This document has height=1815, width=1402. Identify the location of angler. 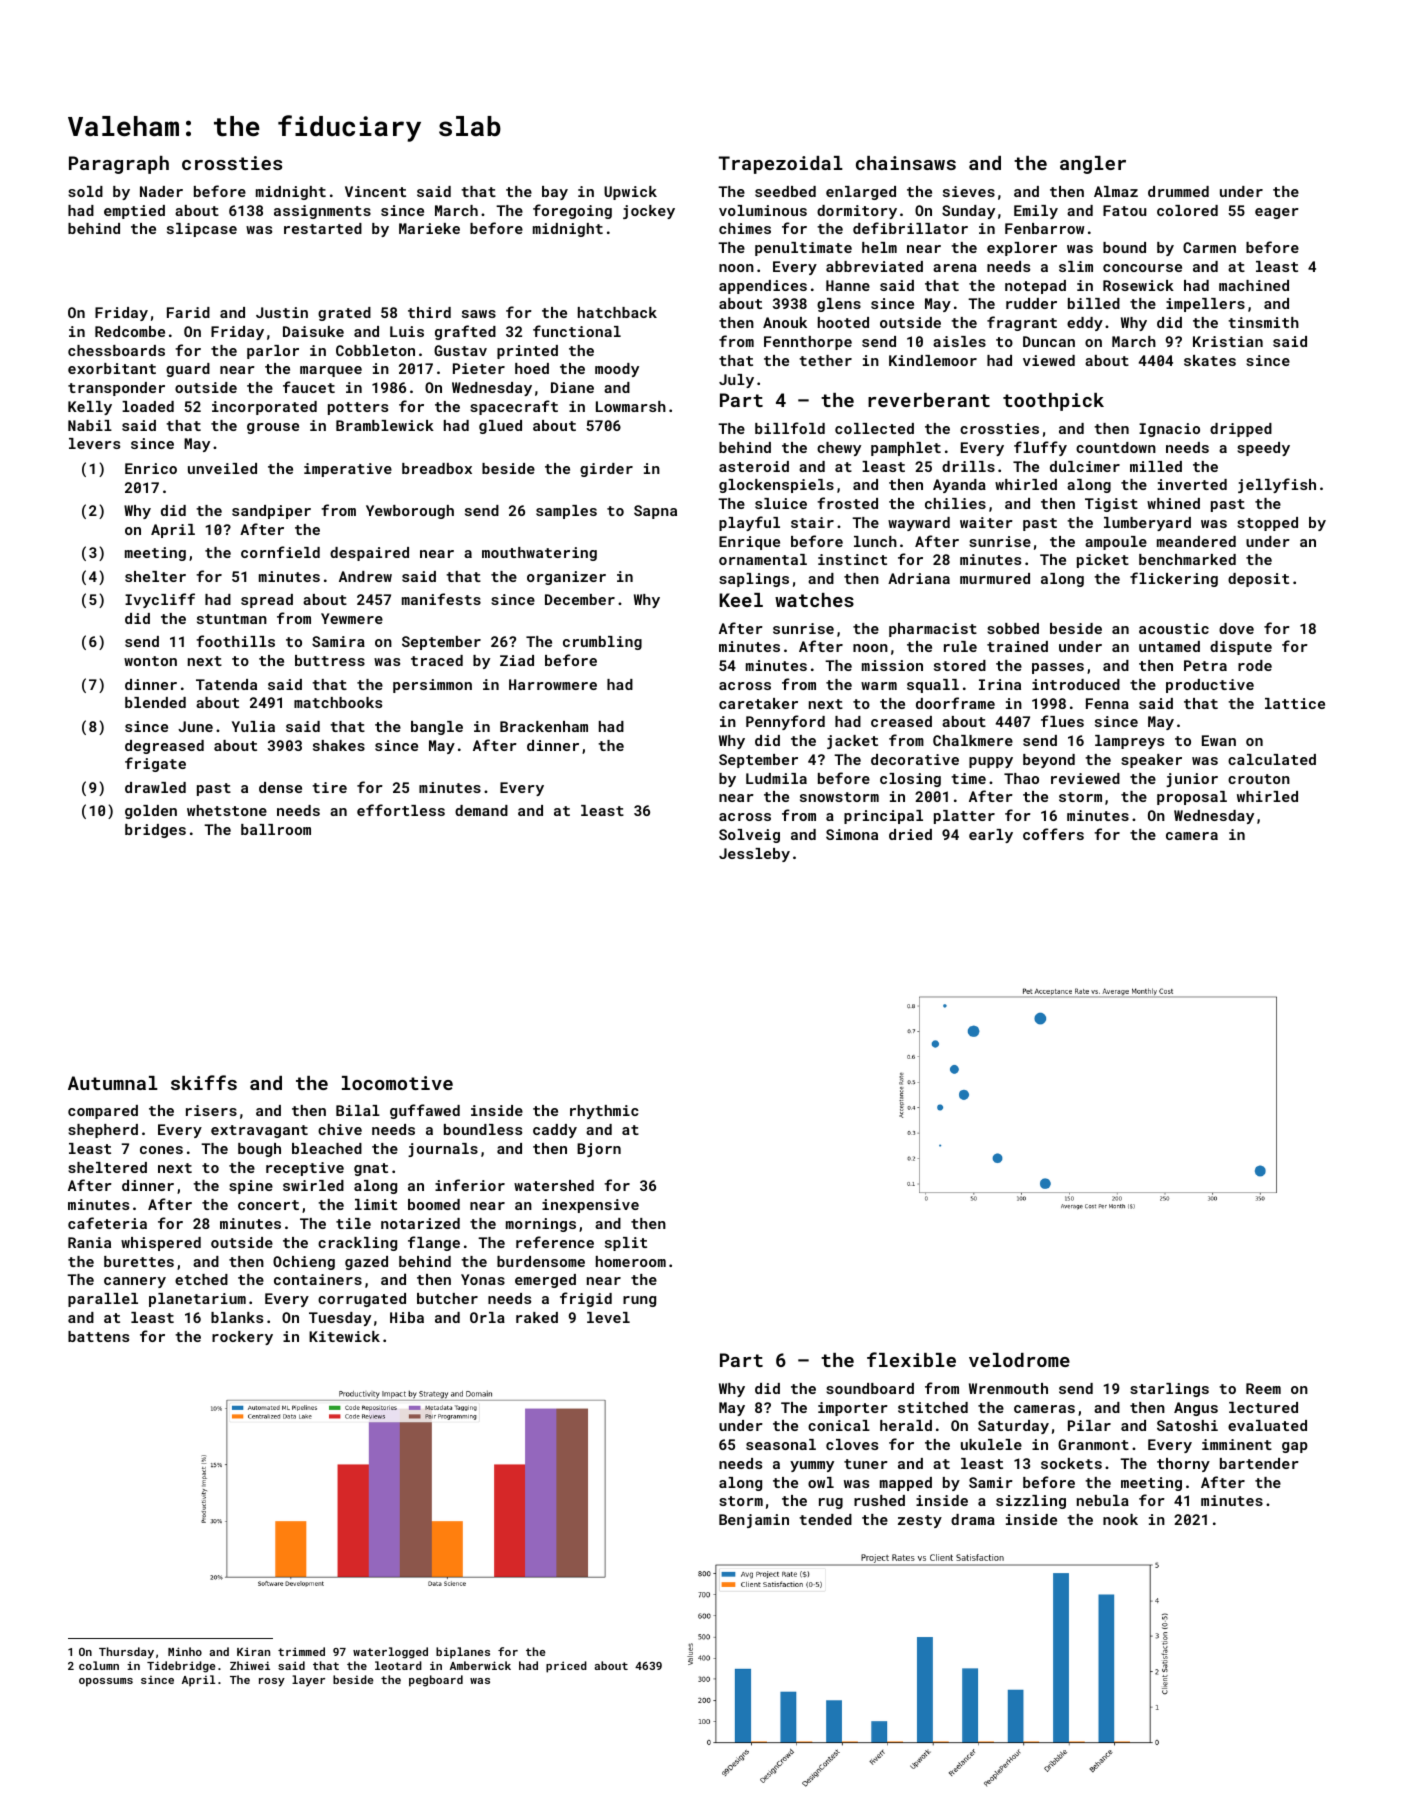
(1093, 165).
